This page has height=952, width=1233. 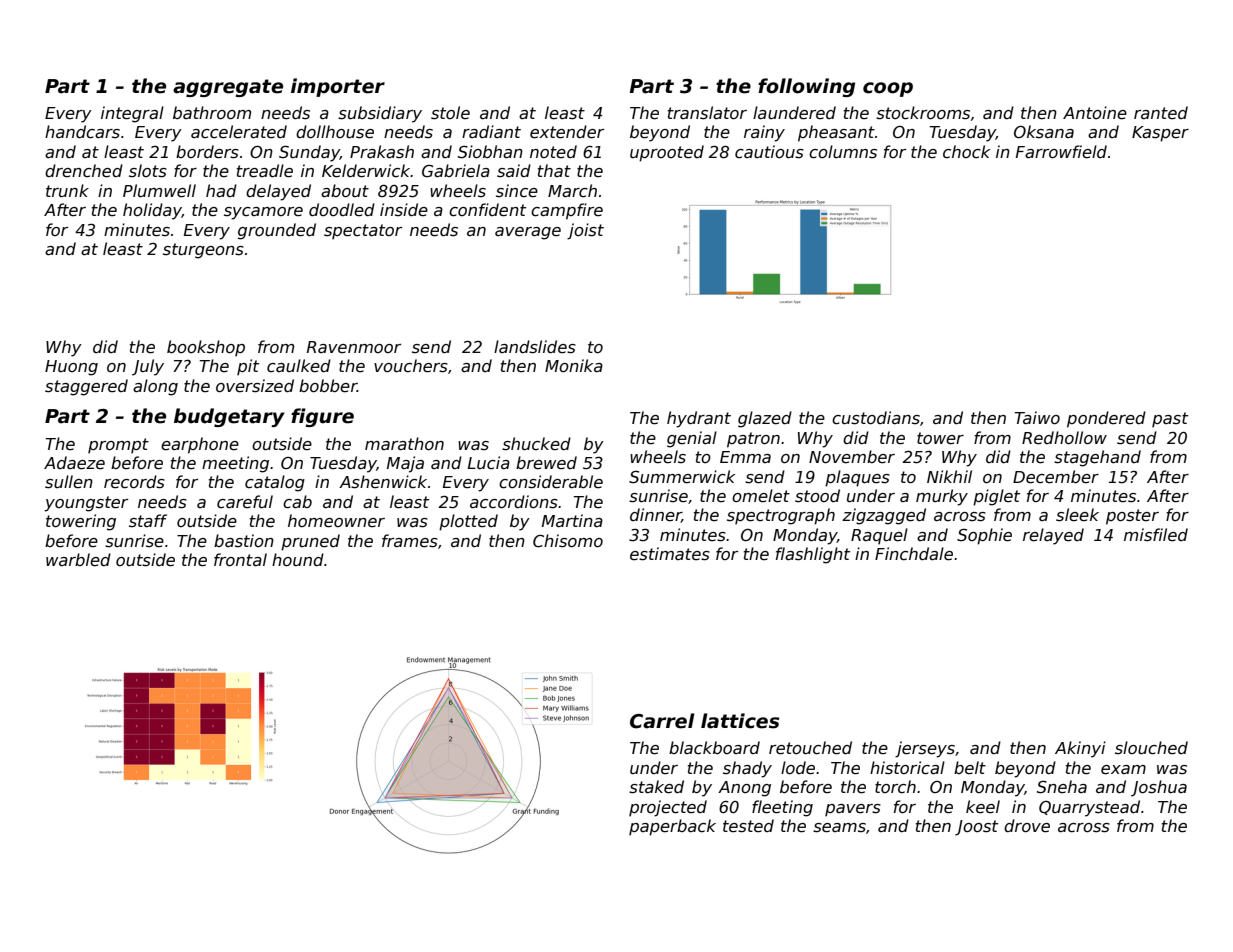 What do you see at coordinates (298, 559) in the page?
I see `hound` at bounding box center [298, 559].
